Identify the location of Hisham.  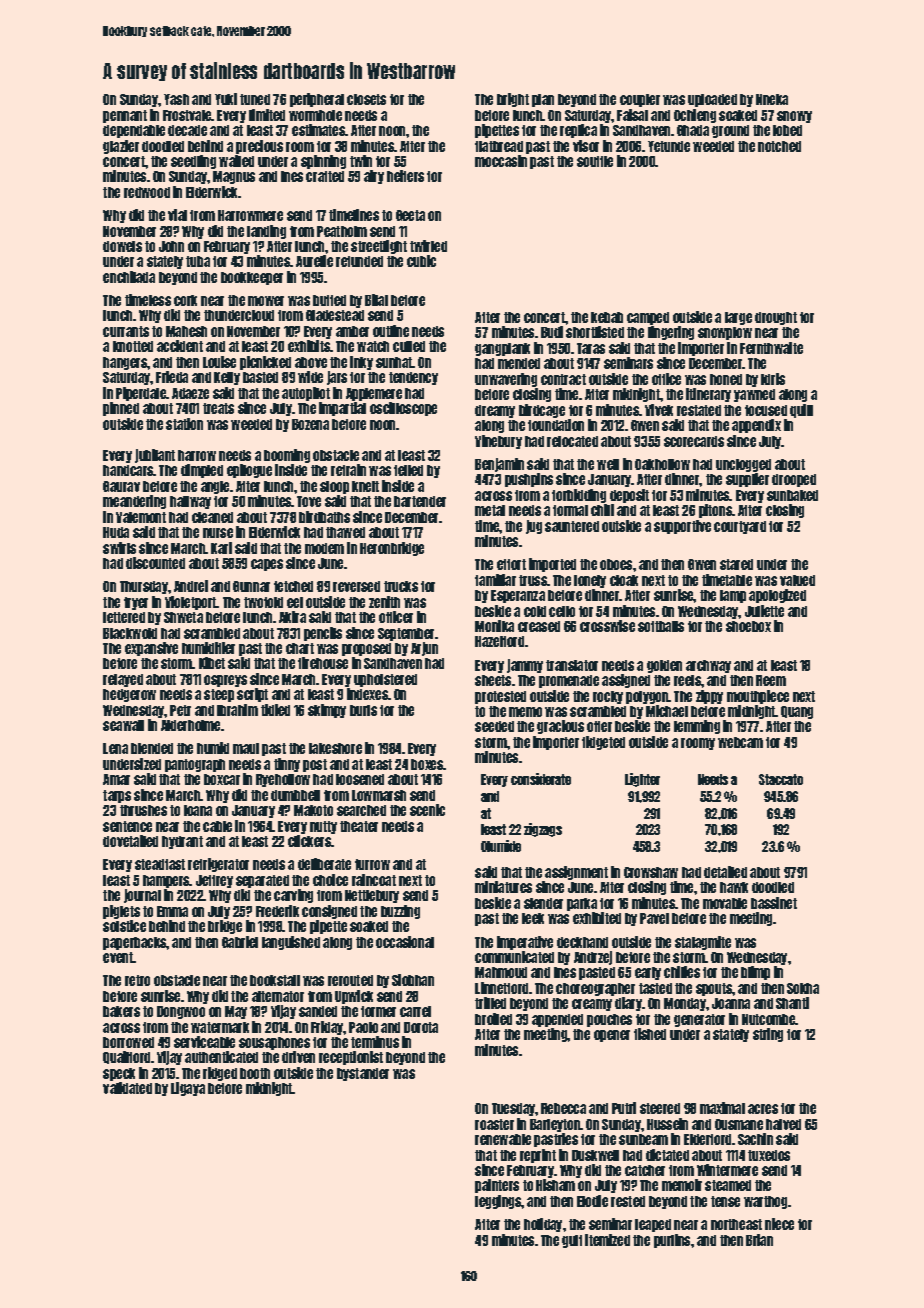
(555, 1185).
